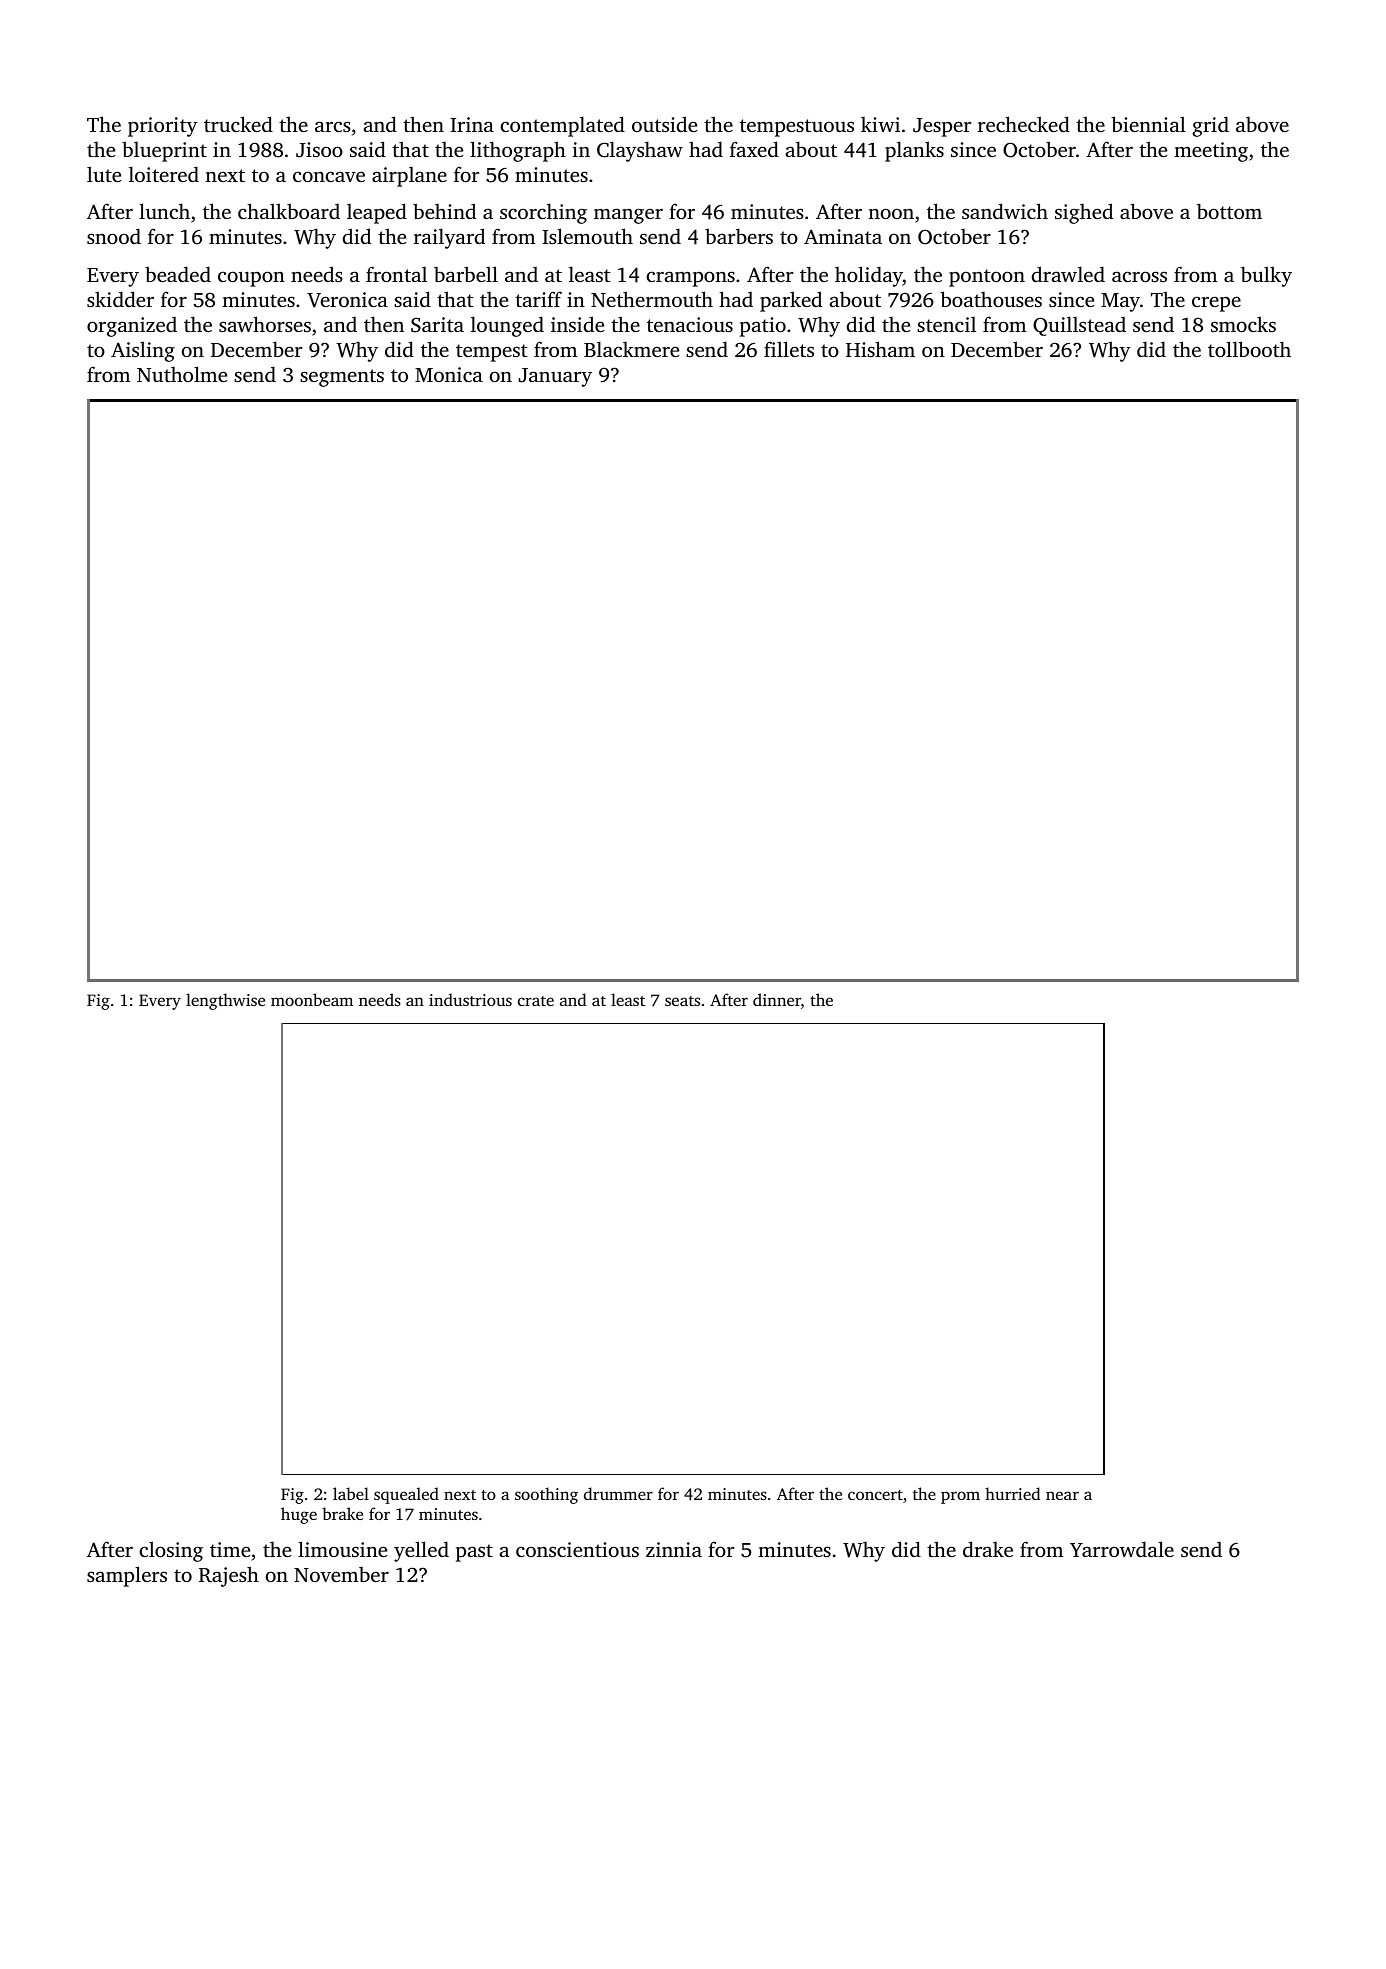 This screenshot has width=1386, height=1969. I want to click on seats, so click(682, 1001).
